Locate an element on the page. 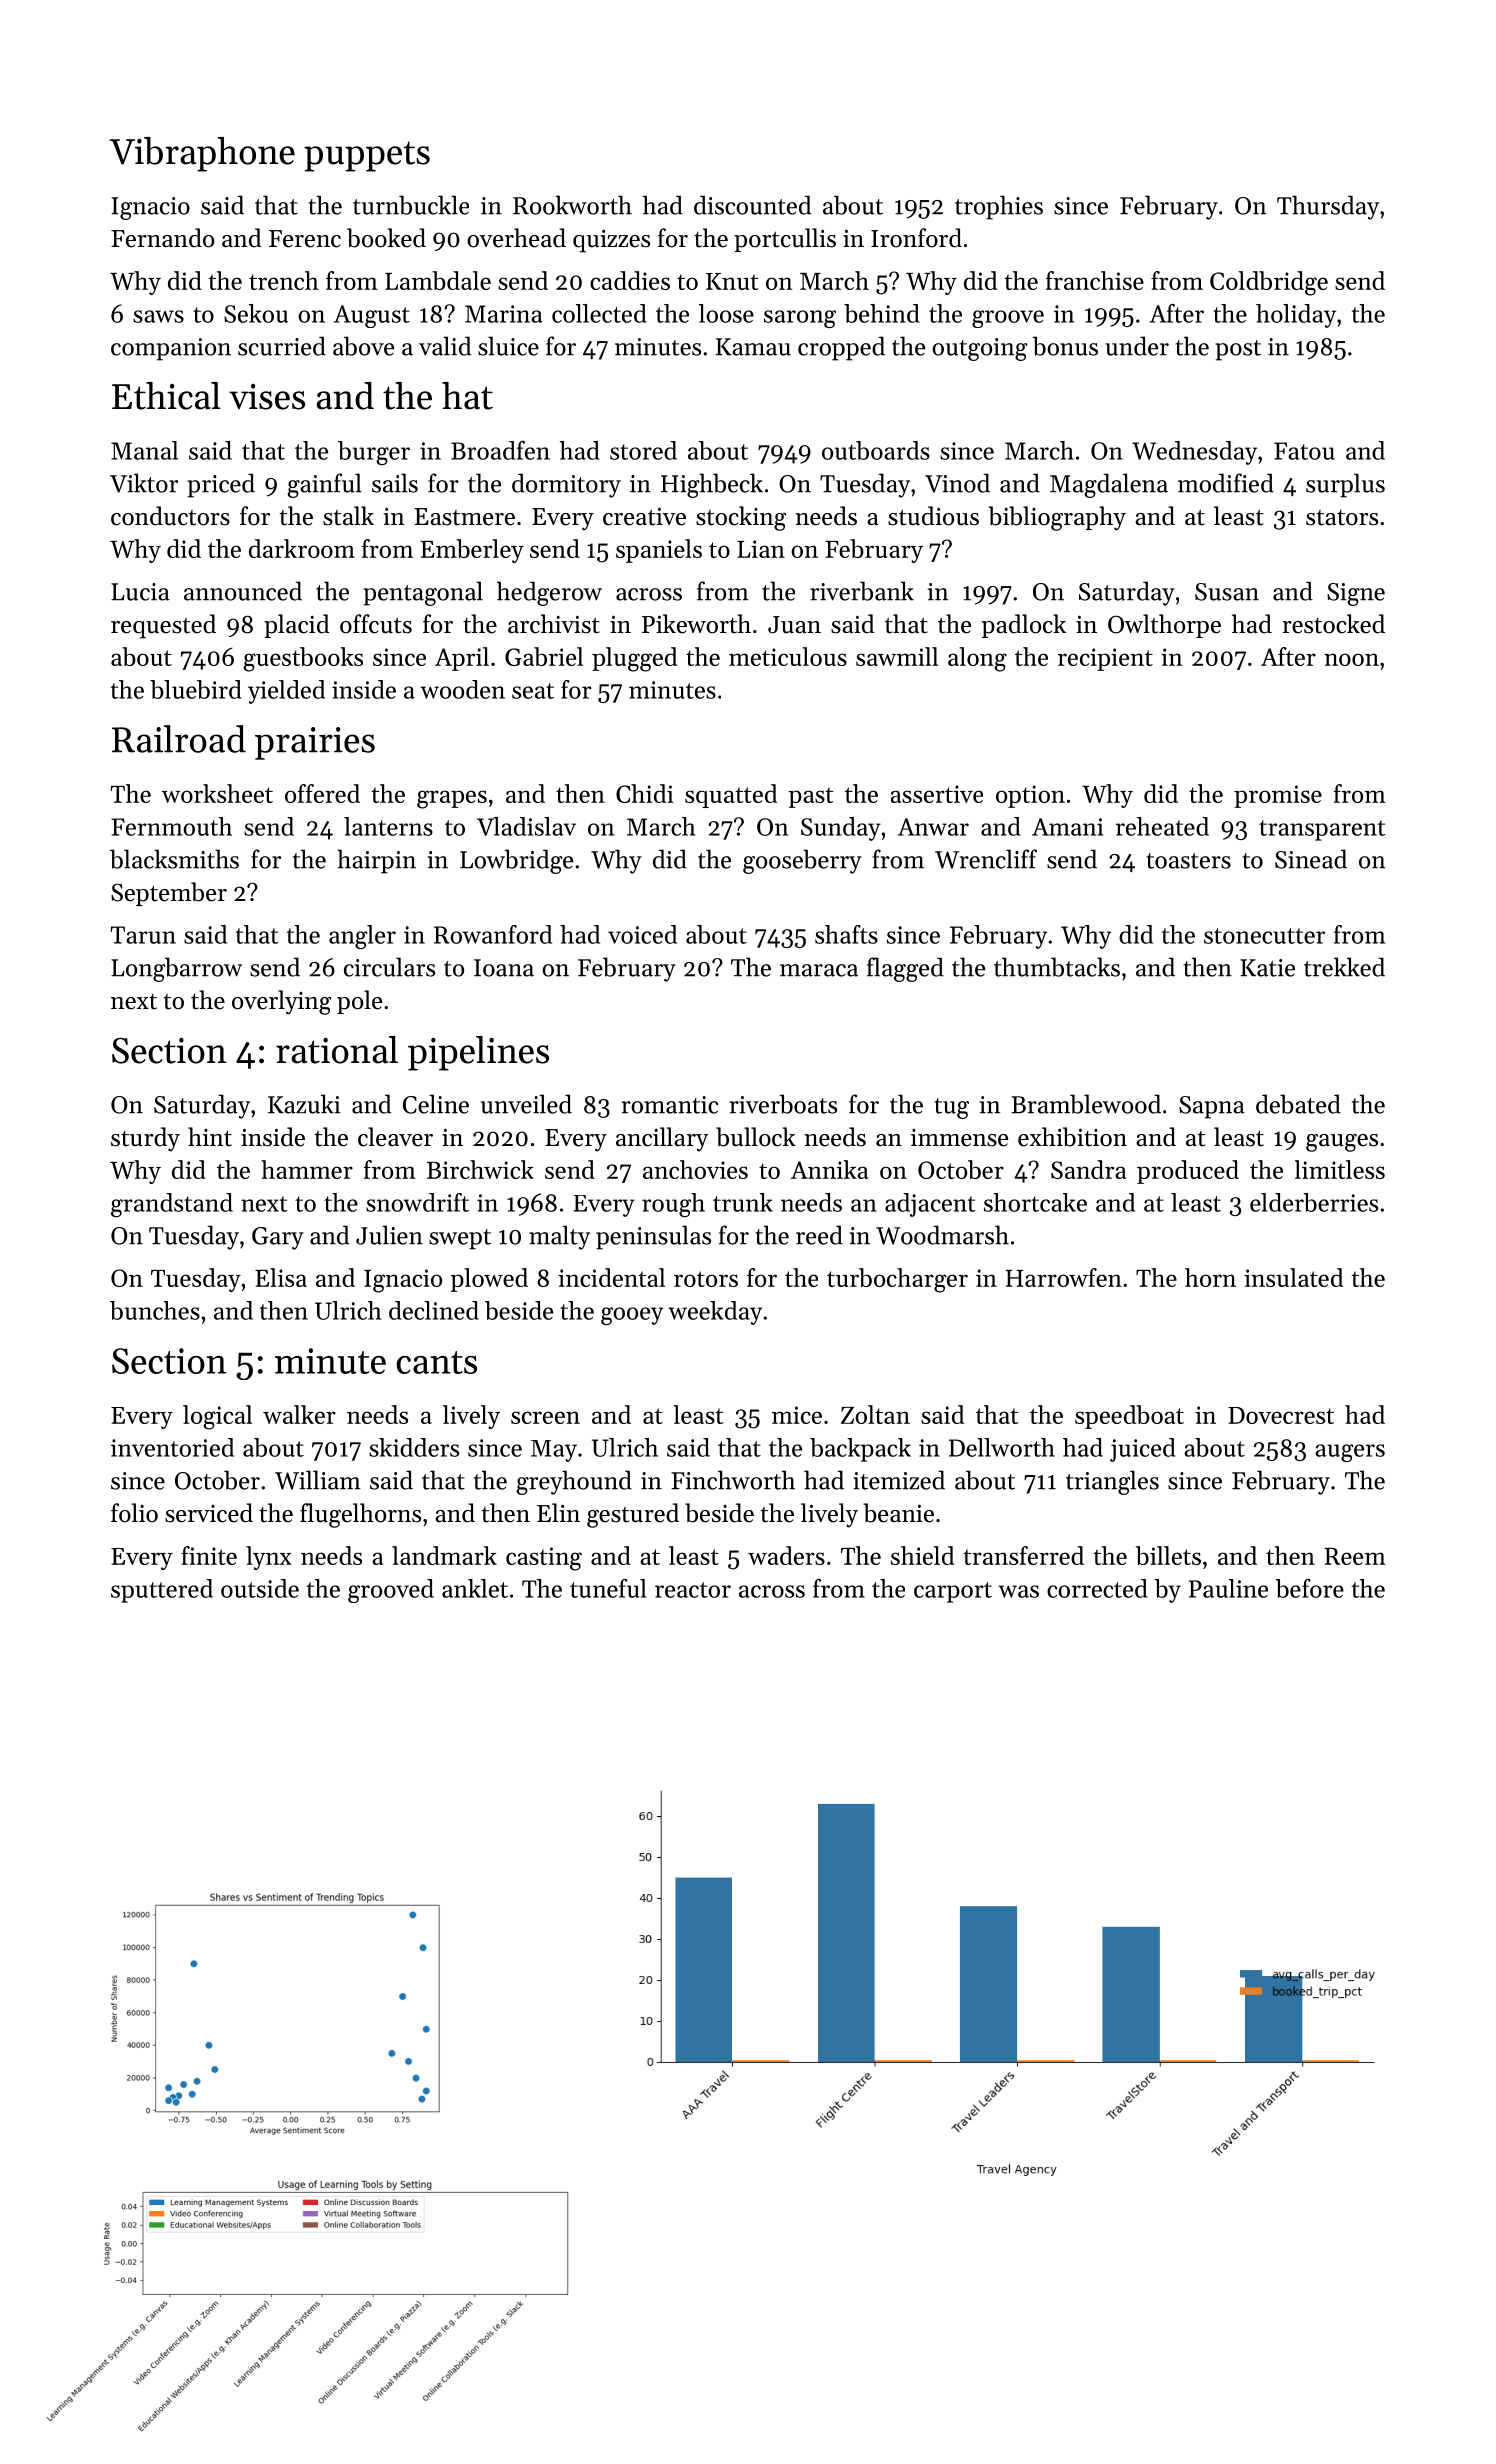 The height and width of the document is (2464, 1496). anklet is located at coordinates (475, 1588).
